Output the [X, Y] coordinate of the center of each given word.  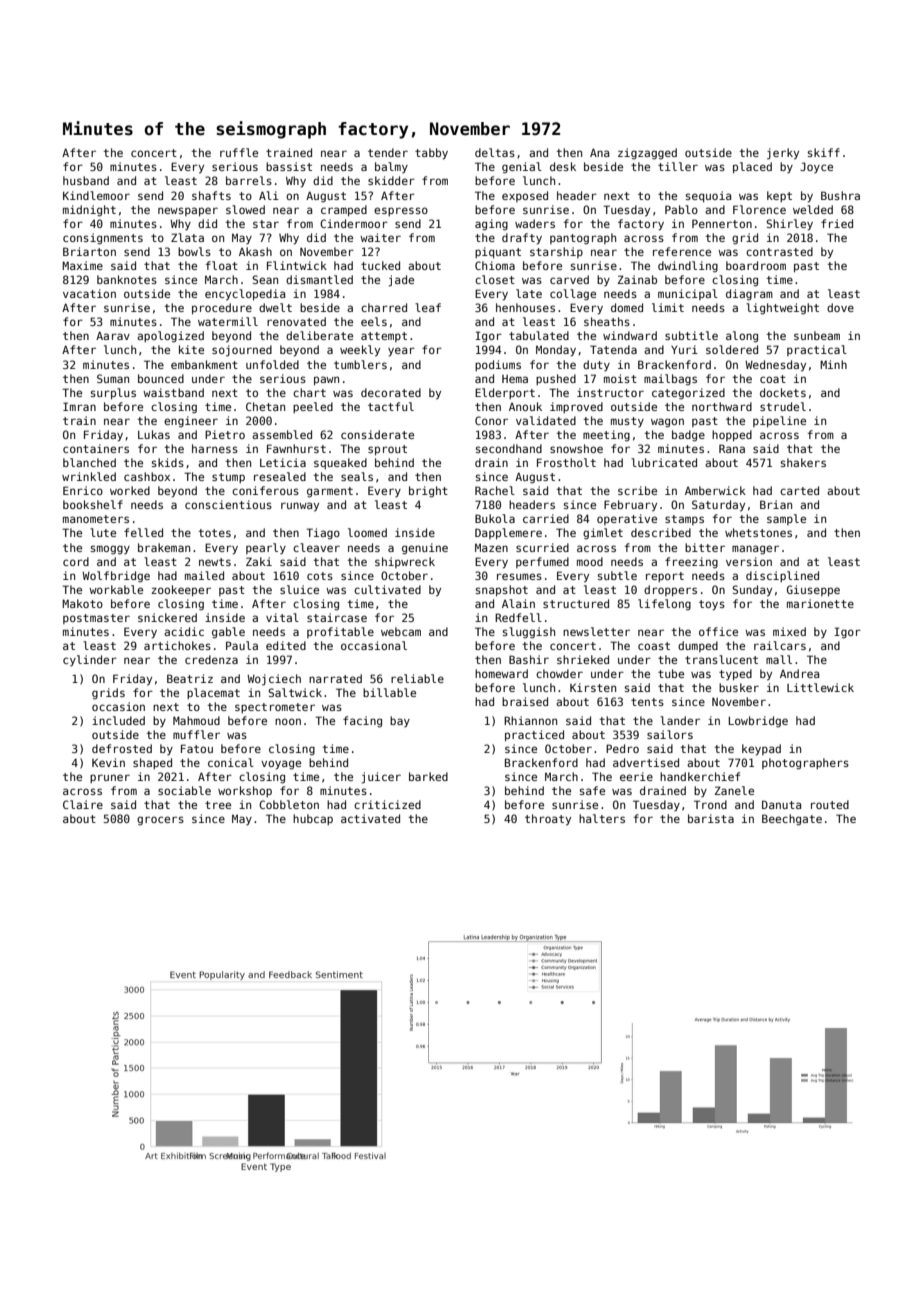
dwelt [275, 307]
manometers [96, 519]
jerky [783, 154]
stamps [684, 520]
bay [400, 721]
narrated [335, 678]
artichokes [177, 645]
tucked [380, 265]
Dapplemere [508, 533]
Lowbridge [758, 722]
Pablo [681, 209]
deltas [495, 152]
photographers [805, 764]
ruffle [239, 152]
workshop [245, 791]
